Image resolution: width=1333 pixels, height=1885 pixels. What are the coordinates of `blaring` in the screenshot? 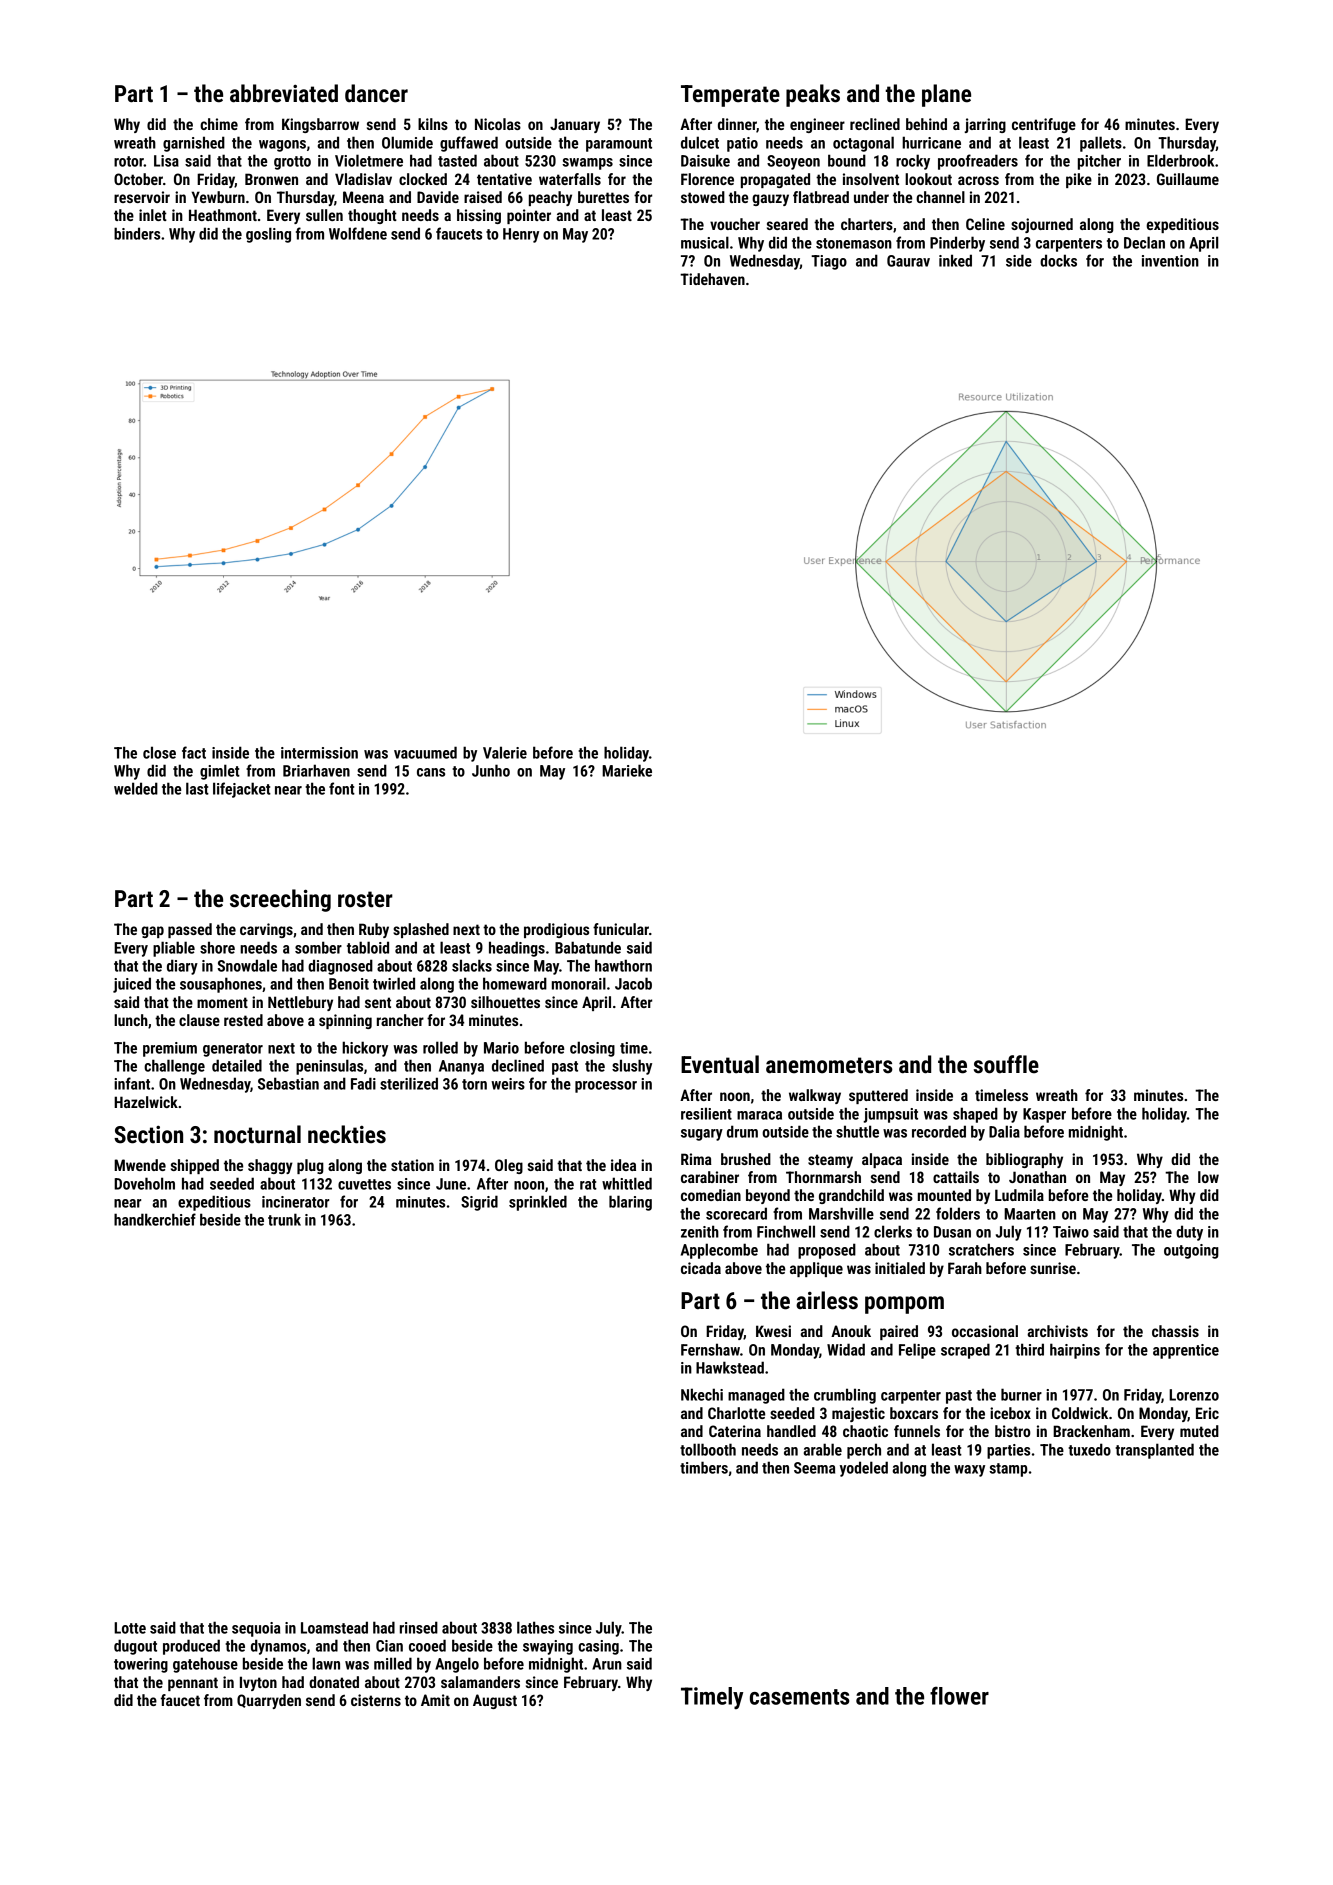 It's located at (630, 1203).
